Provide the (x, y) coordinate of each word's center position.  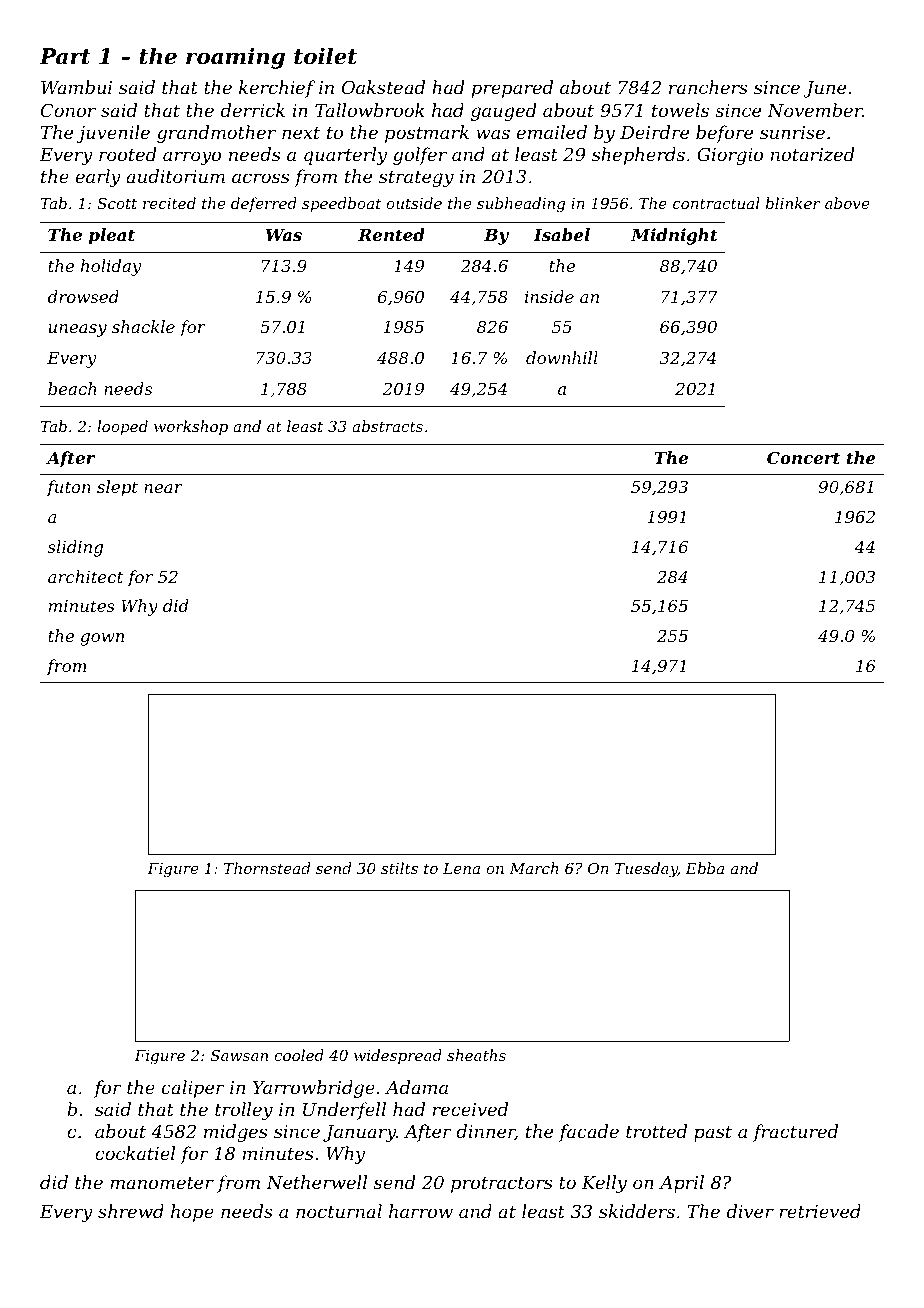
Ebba (704, 868)
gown (102, 639)
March (533, 868)
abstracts (387, 426)
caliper (193, 1089)
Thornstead (267, 868)
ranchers (708, 87)
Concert (803, 457)
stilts (399, 868)
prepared (512, 89)
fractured (795, 1133)
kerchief (277, 89)
